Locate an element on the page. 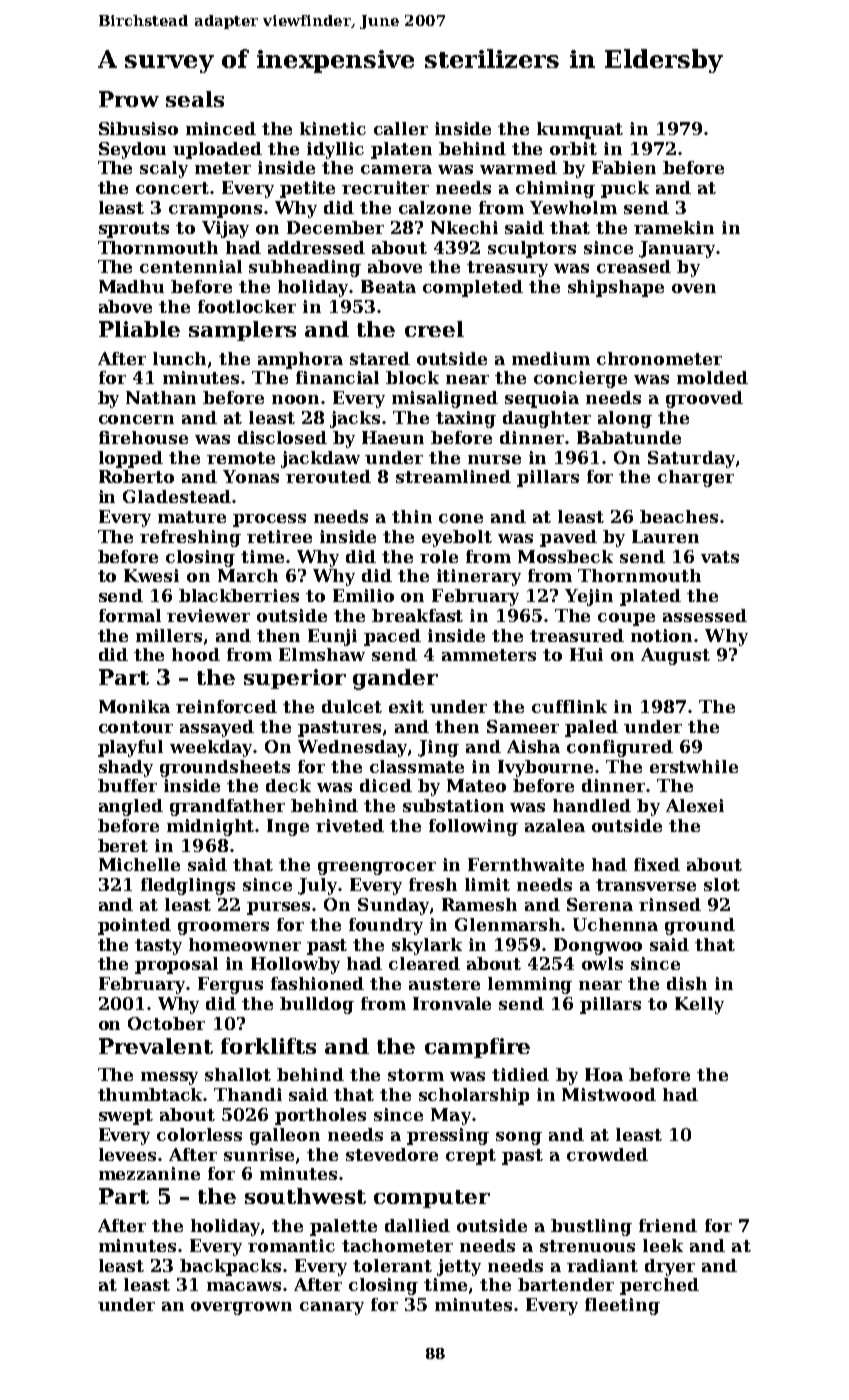  slot is located at coordinates (722, 884).
